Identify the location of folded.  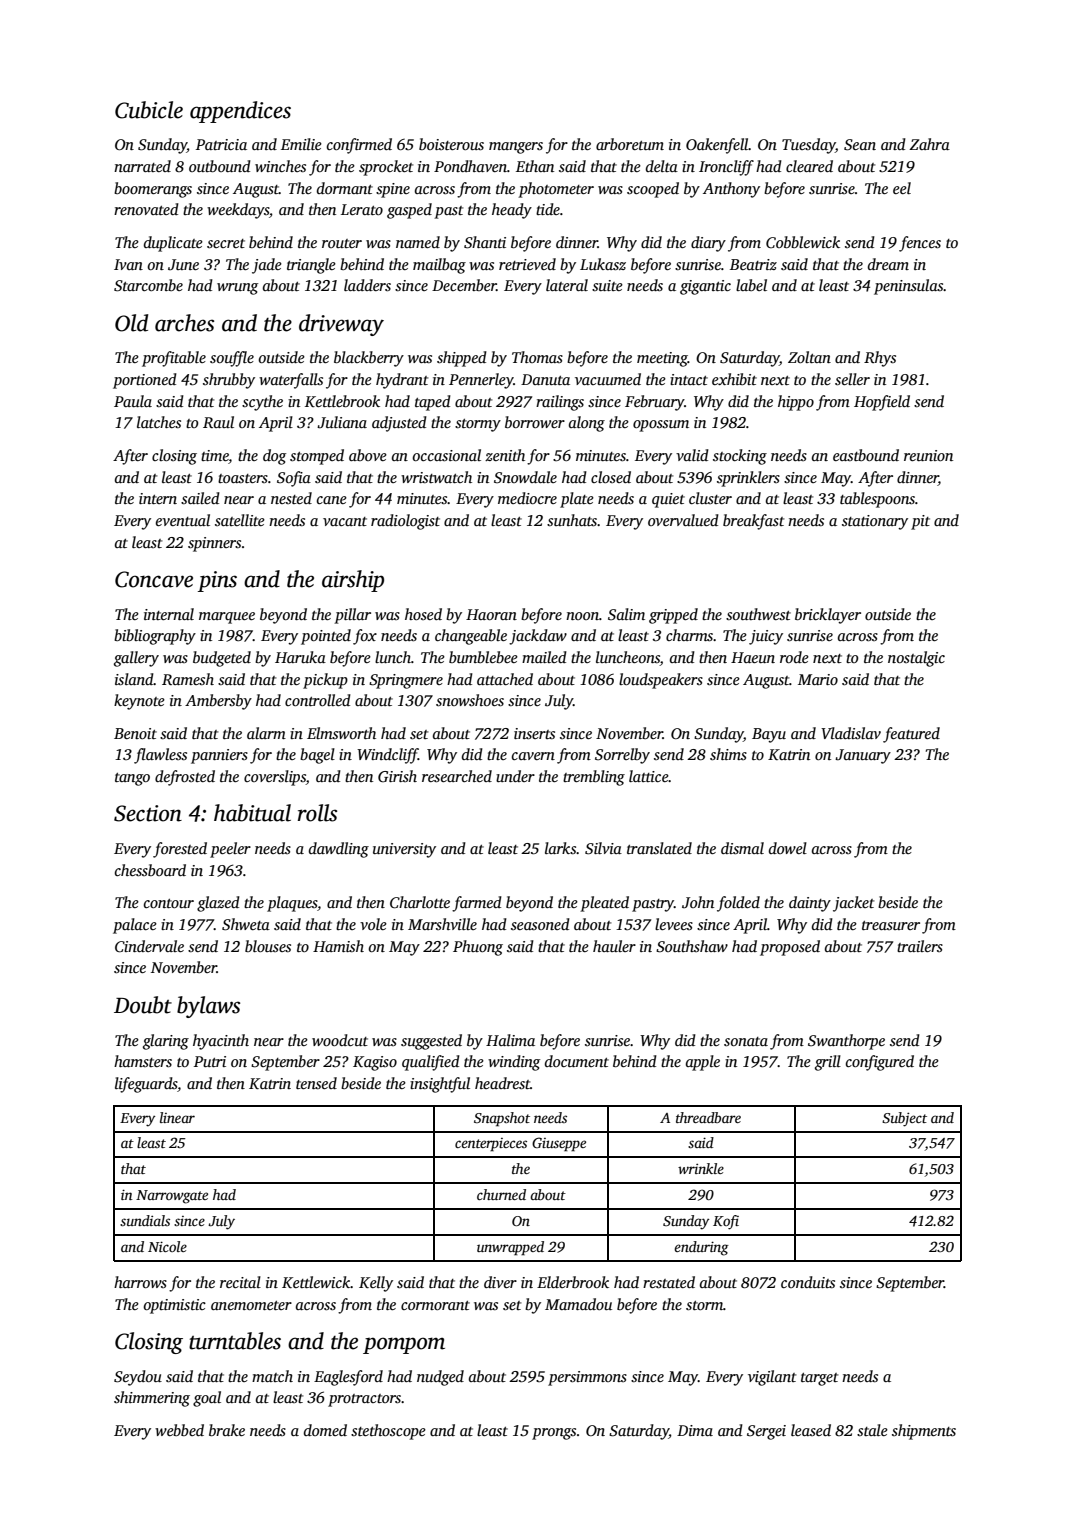
(738, 904).
